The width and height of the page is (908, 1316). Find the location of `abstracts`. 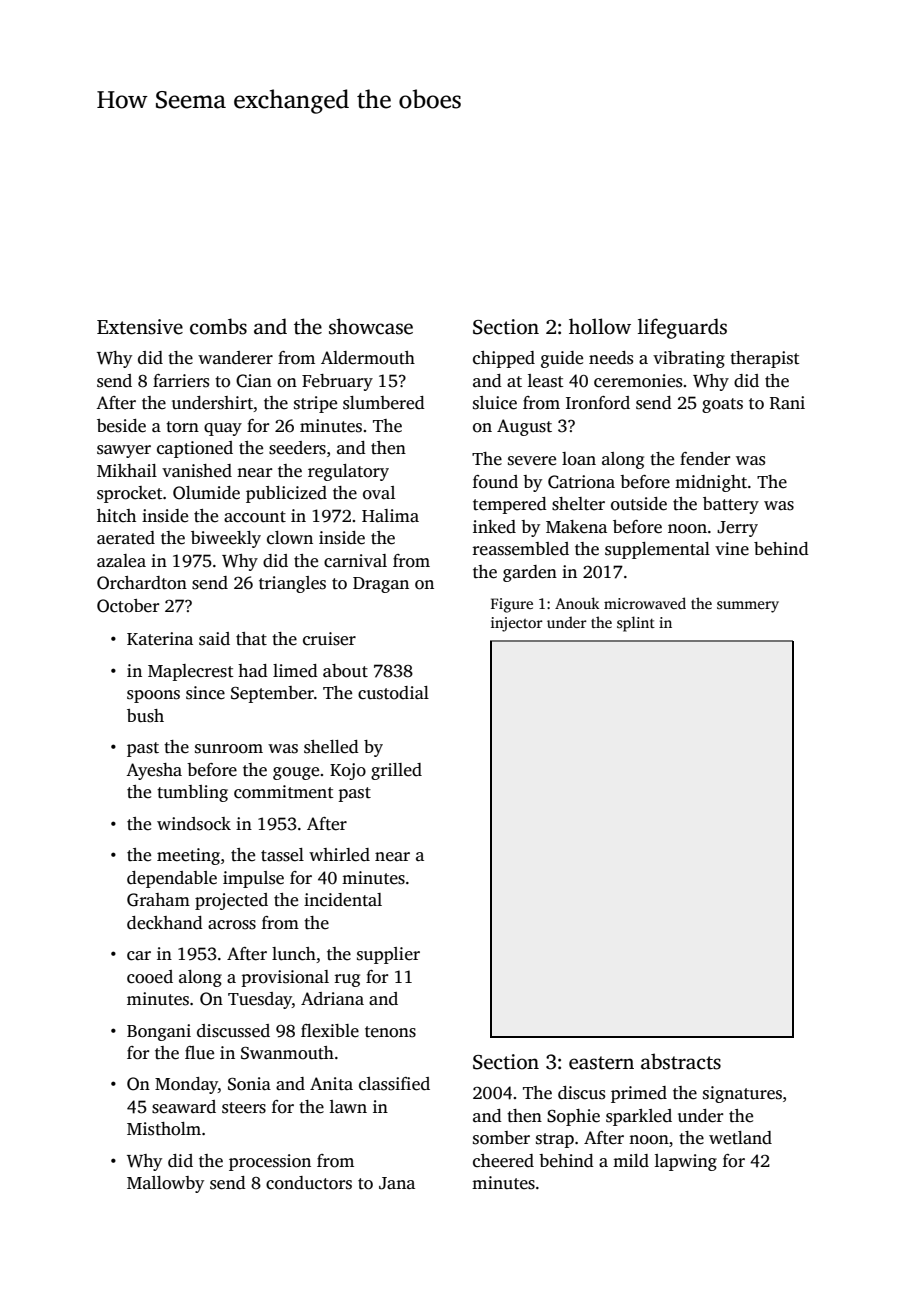

abstracts is located at coordinates (681, 1061).
